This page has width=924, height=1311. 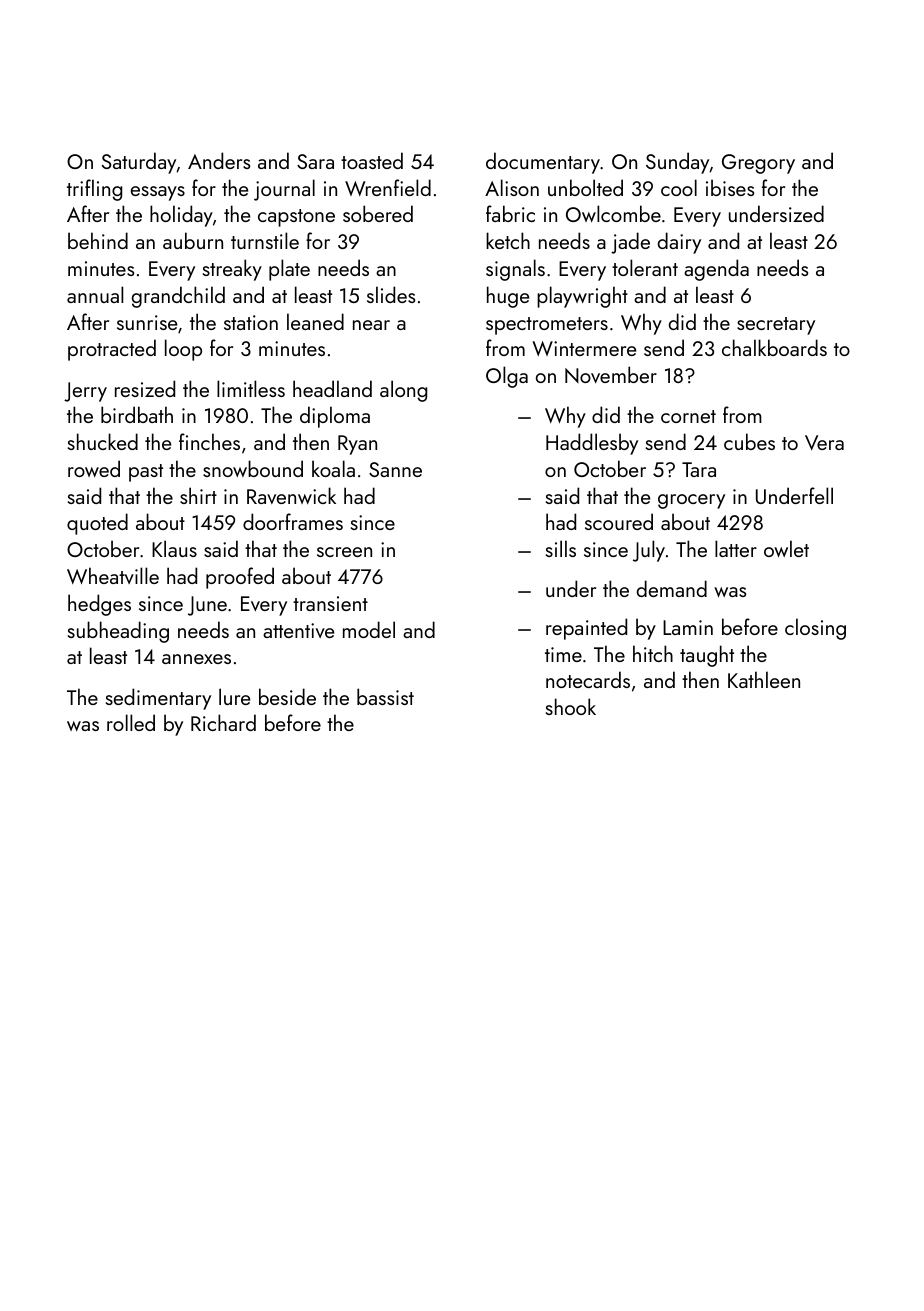 I want to click on Lamin, so click(x=688, y=627).
